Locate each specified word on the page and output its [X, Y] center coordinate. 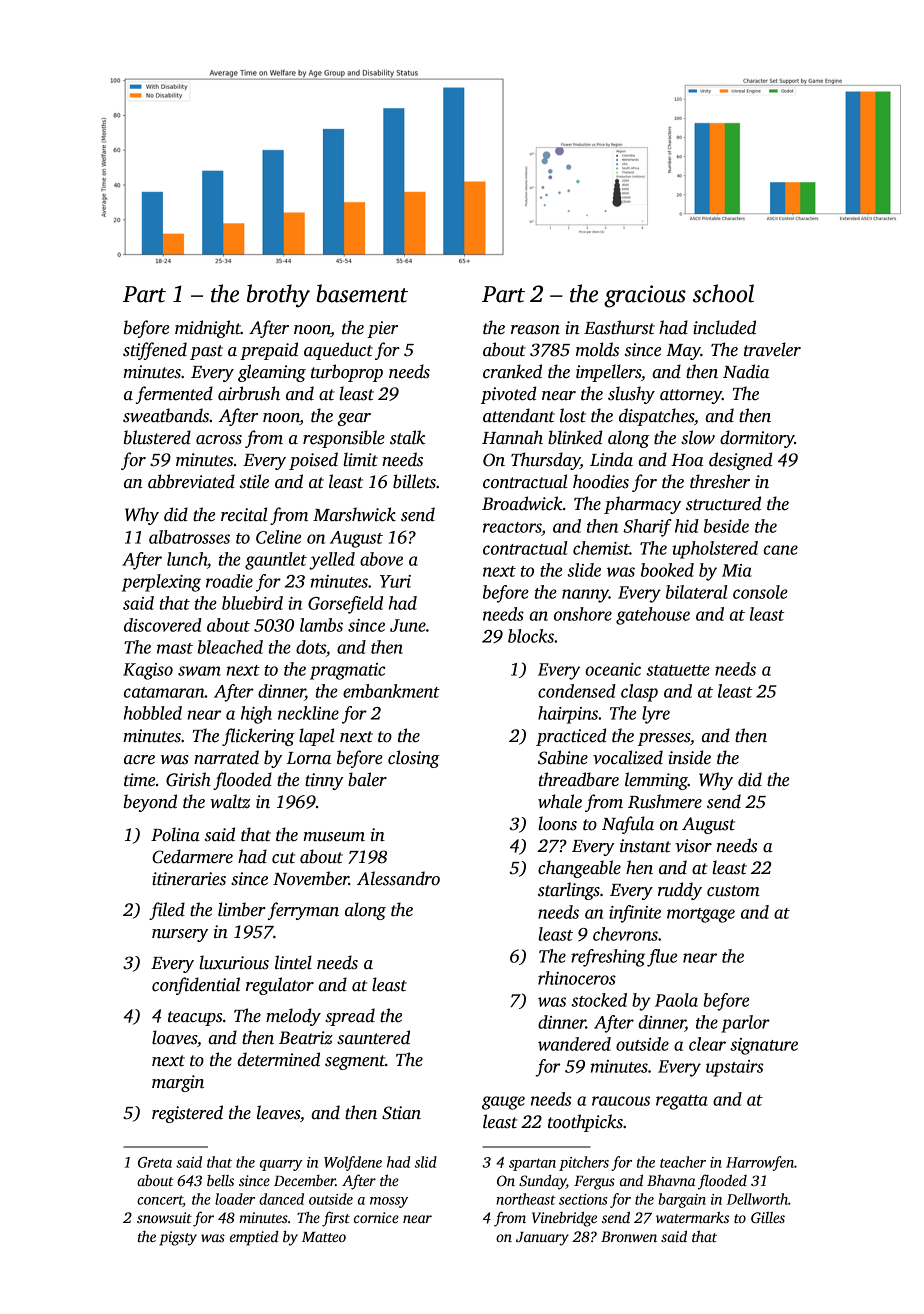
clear [707, 1044]
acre [139, 760]
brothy [278, 296]
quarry [281, 1165]
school [723, 293]
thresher [720, 481]
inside [689, 757]
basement [362, 293]
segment [355, 1062]
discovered [163, 625]
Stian [401, 1113]
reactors [512, 527]
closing [414, 759]
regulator [280, 986]
